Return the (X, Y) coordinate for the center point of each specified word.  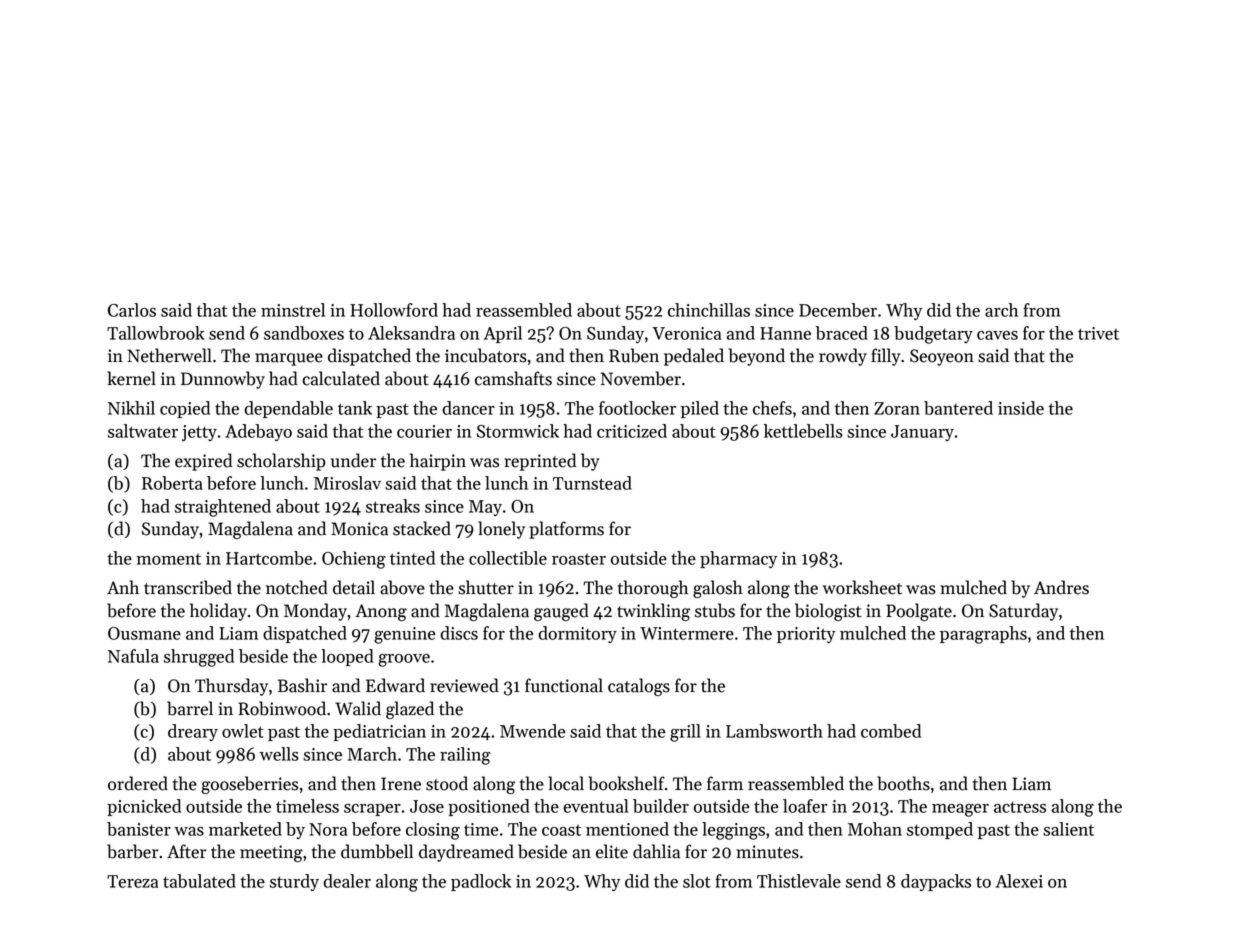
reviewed (464, 685)
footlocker (637, 408)
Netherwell (169, 355)
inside (1021, 408)
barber (133, 851)
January (922, 433)
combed (891, 731)
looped (347, 657)
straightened (223, 508)
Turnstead (592, 483)
